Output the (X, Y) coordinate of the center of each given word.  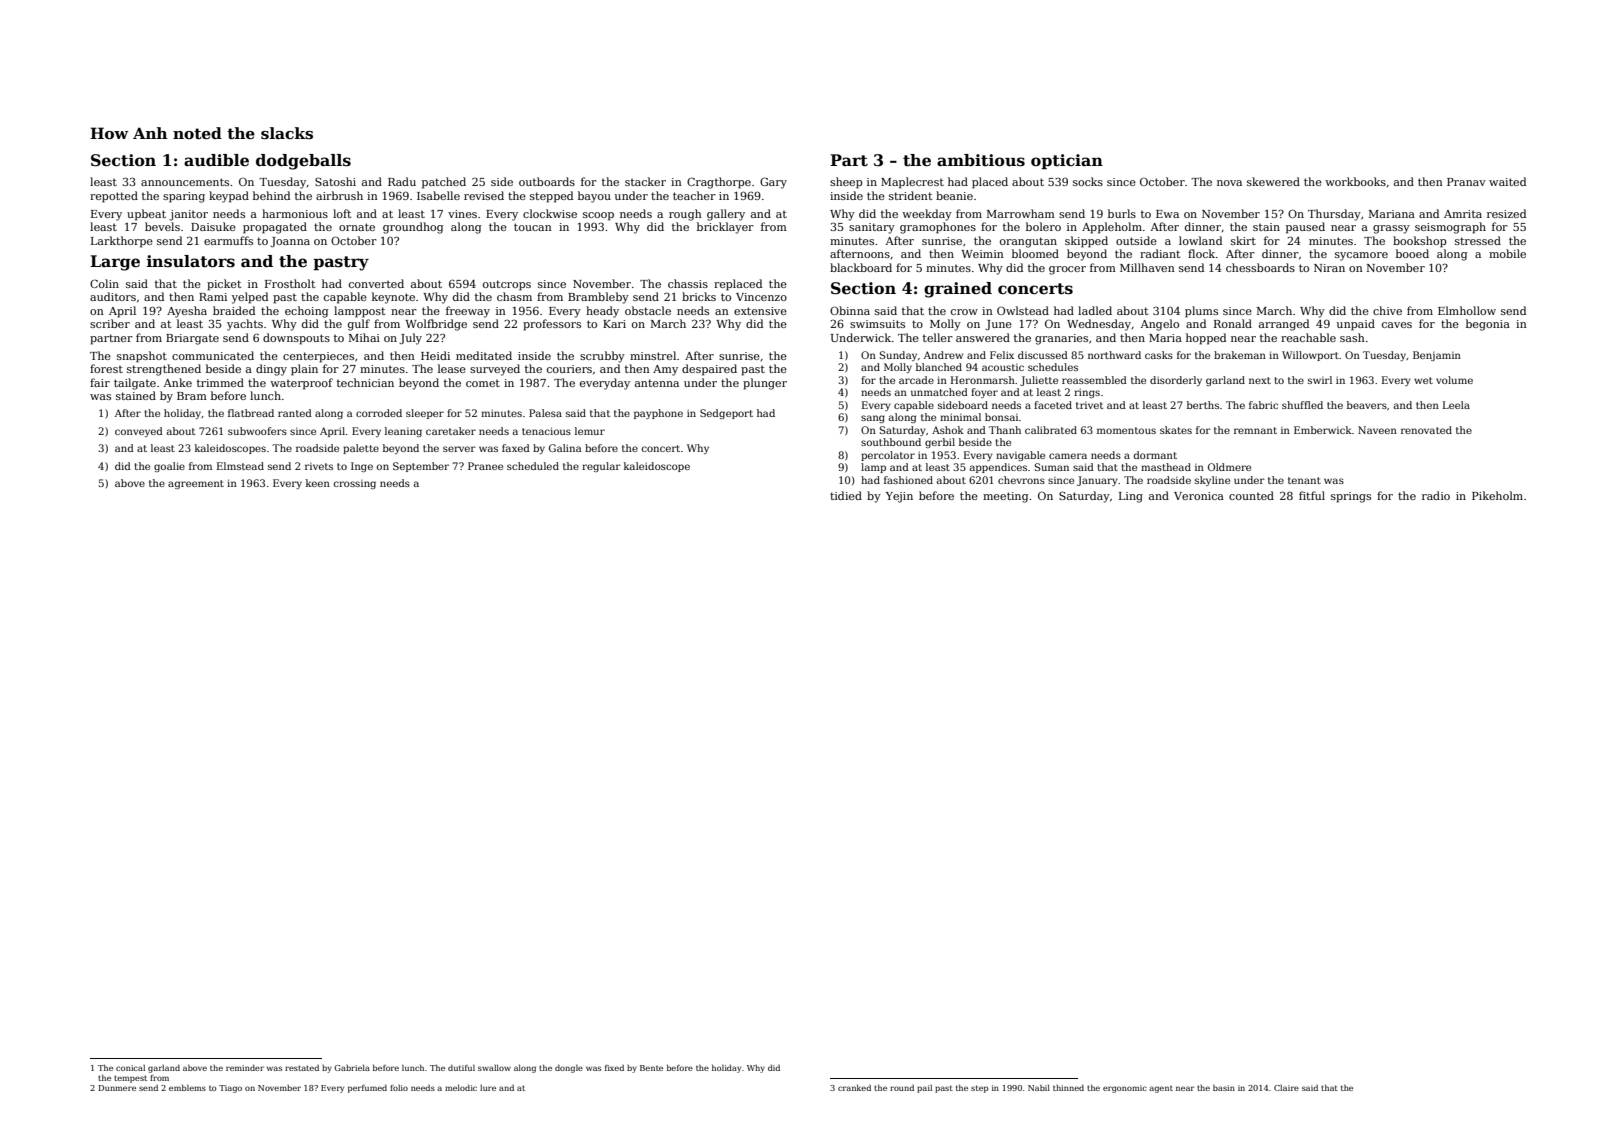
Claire (1286, 1088)
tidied (846, 495)
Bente (651, 1068)
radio (1436, 495)
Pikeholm (1497, 495)
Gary (773, 183)
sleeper (425, 414)
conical (130, 1068)
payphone (658, 414)
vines (462, 214)
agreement (196, 484)
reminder (245, 1067)
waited (1507, 181)
